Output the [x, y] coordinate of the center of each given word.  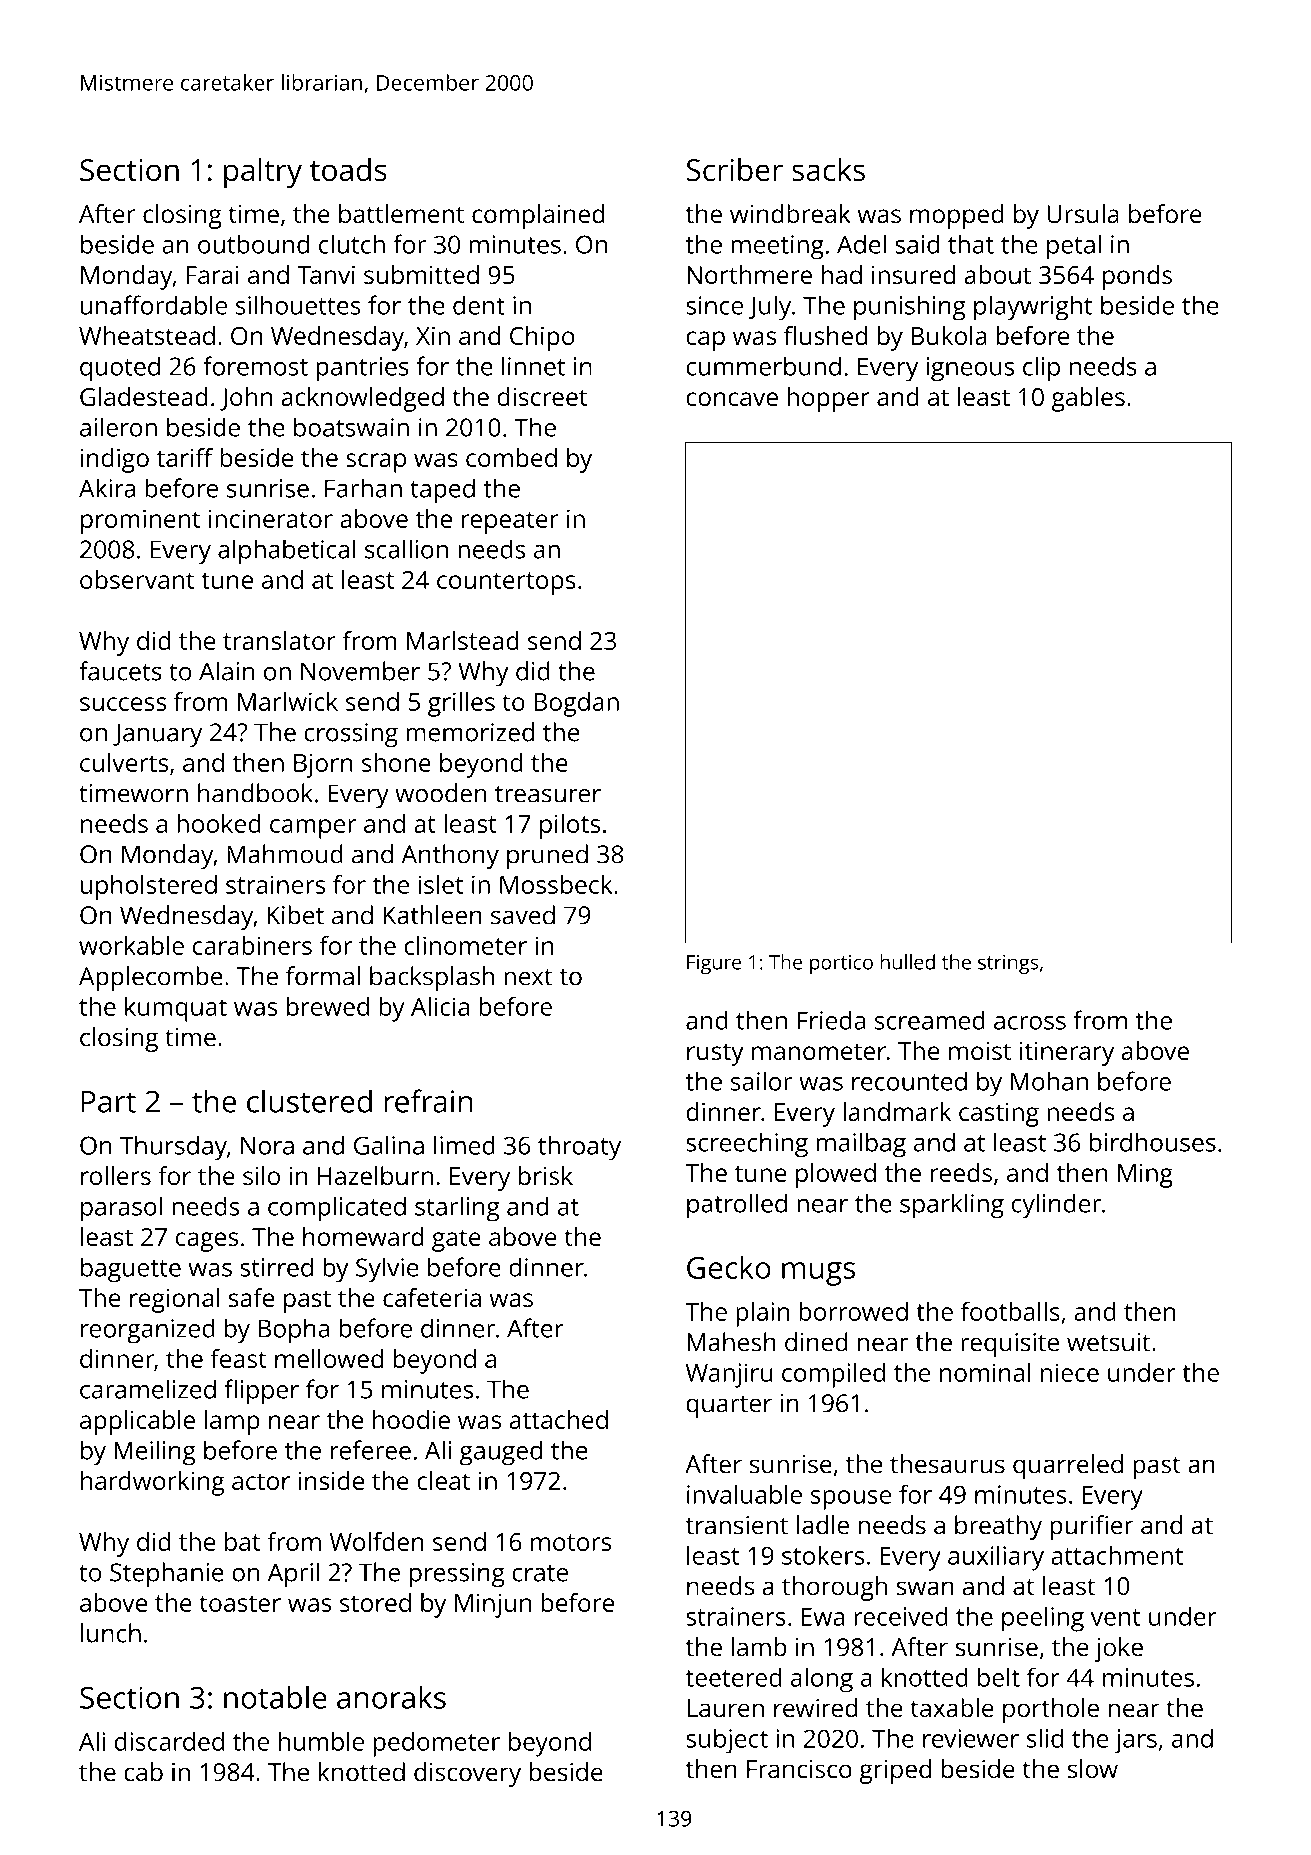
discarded [169, 1741]
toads [348, 169]
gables [1088, 399]
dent [479, 305]
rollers [116, 1175]
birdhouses [1153, 1142]
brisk [546, 1175]
